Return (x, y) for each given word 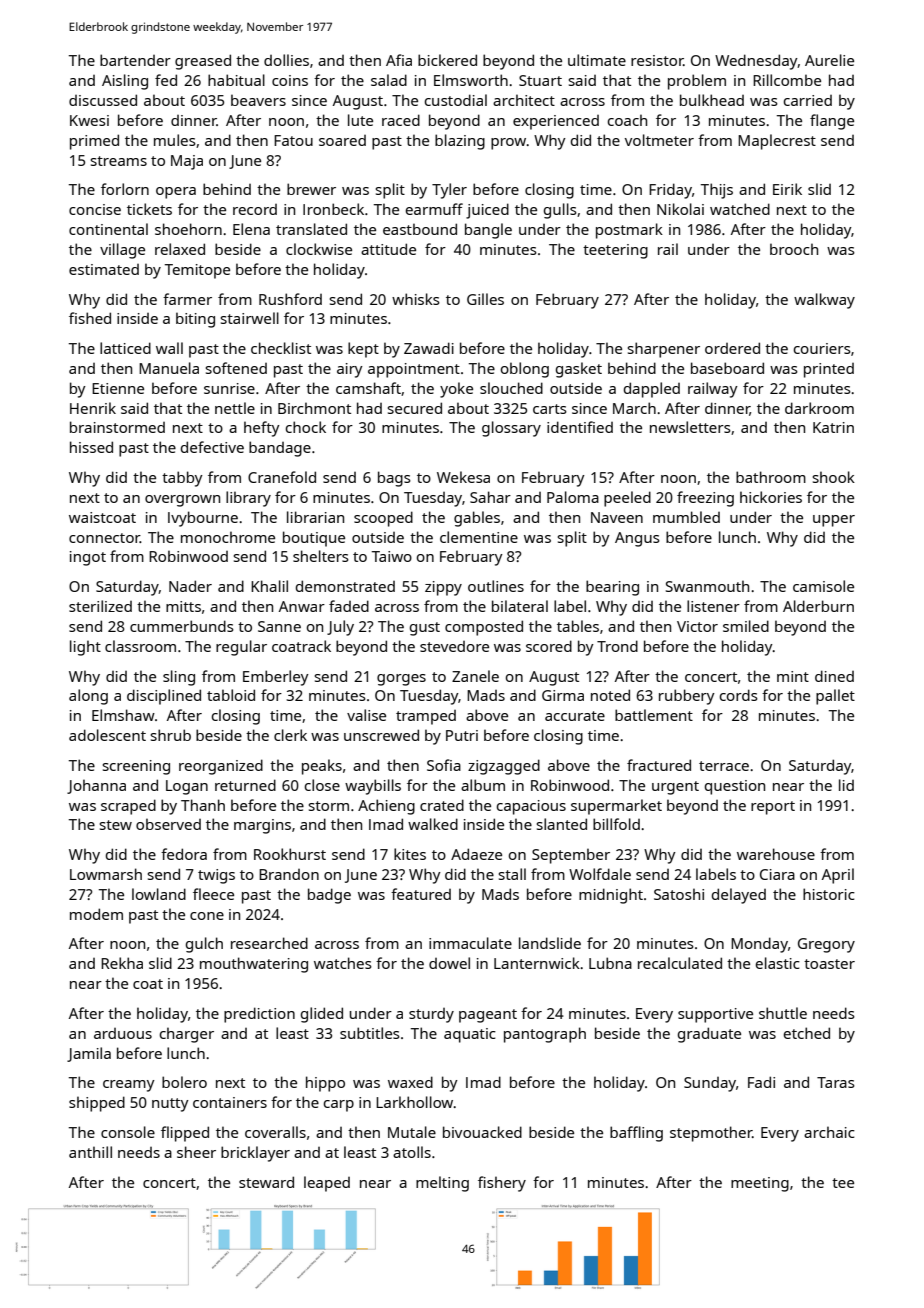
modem (96, 914)
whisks (416, 299)
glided (322, 1015)
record (255, 209)
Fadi (761, 1082)
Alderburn (818, 606)
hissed (91, 447)
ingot (88, 558)
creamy (129, 1086)
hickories (771, 497)
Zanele (475, 676)
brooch (794, 249)
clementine (479, 537)
